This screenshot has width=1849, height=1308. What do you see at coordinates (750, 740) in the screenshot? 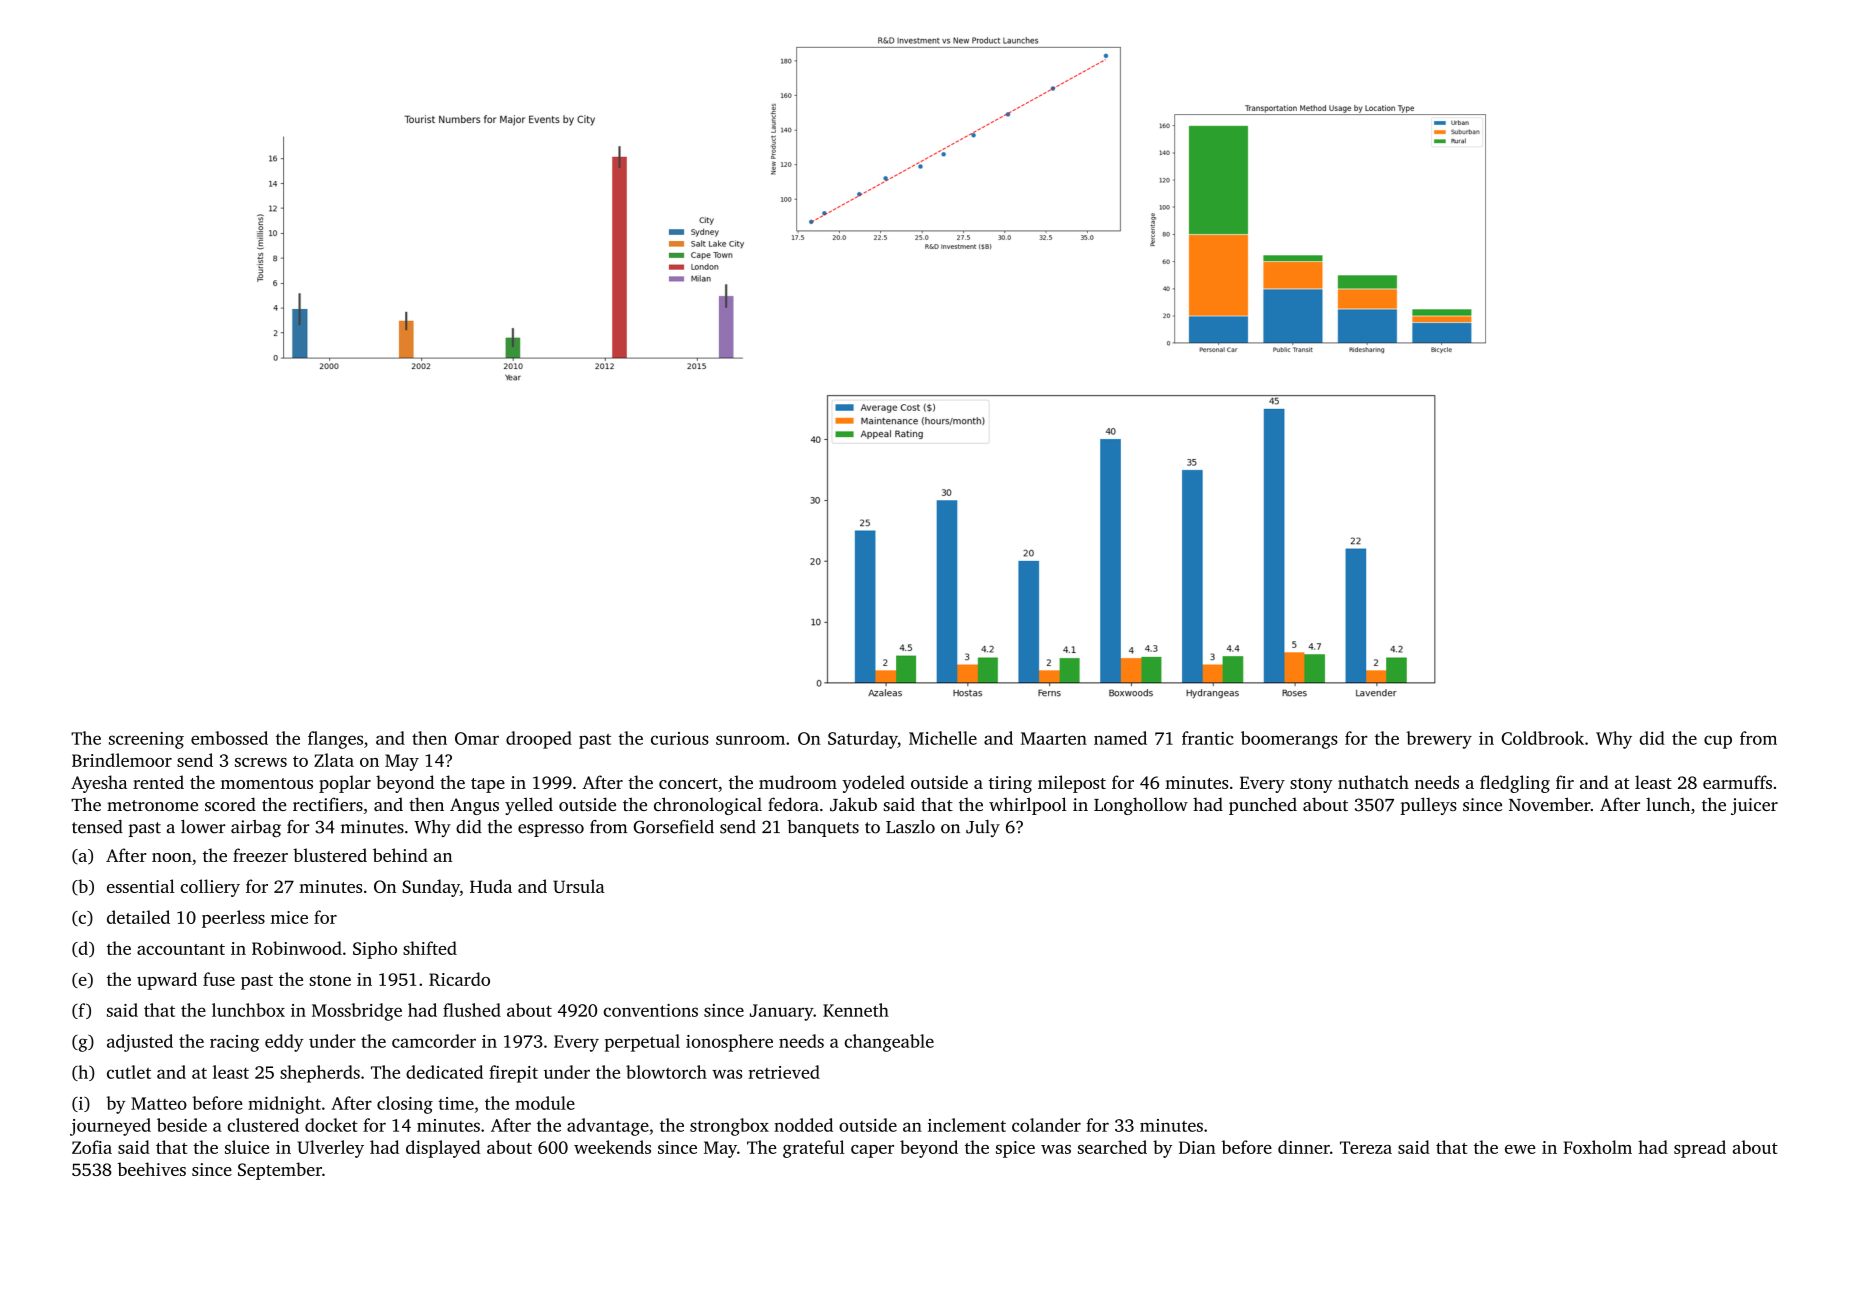
I see `sunroom` at bounding box center [750, 740].
